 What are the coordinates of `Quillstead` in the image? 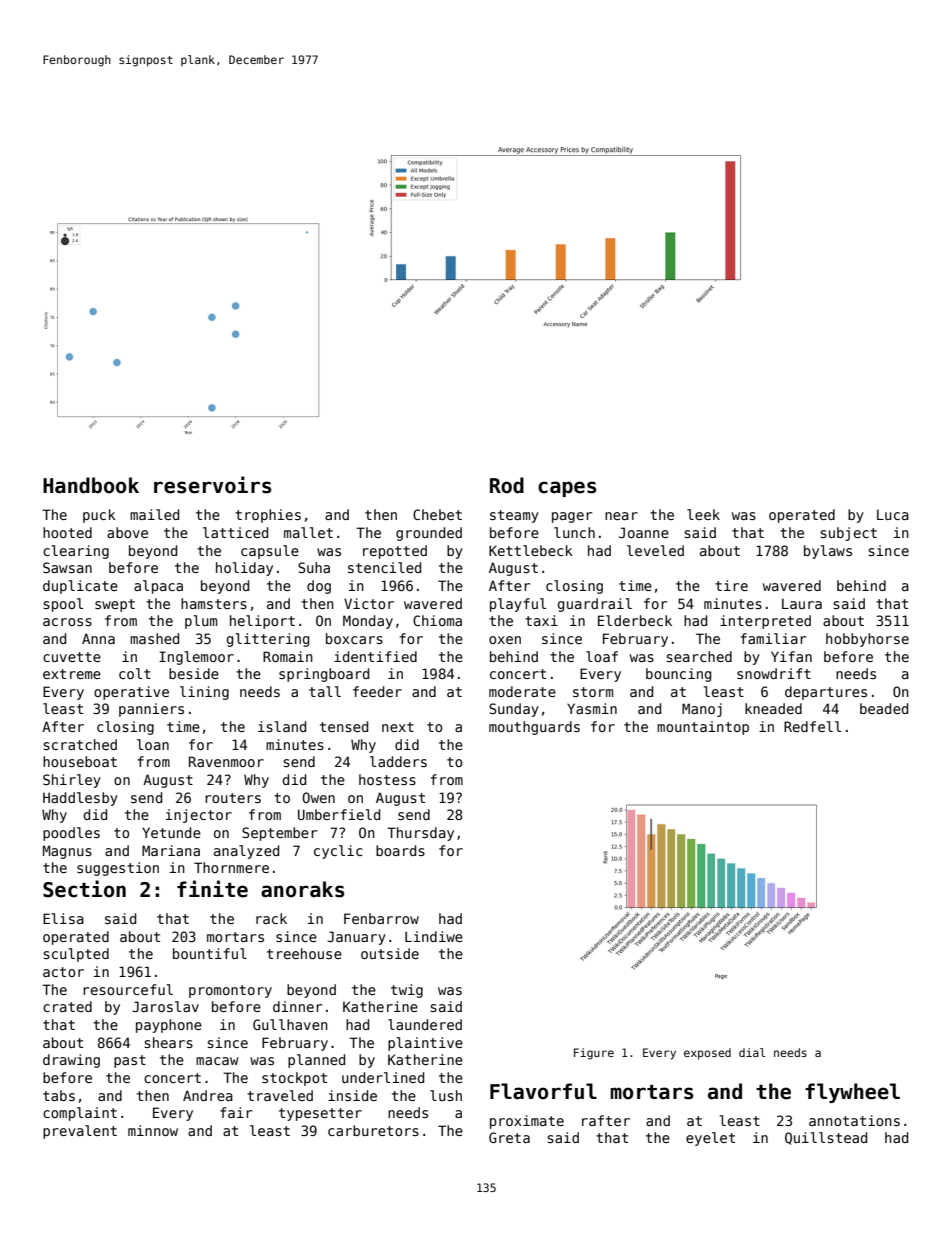 It's located at (826, 1138).
